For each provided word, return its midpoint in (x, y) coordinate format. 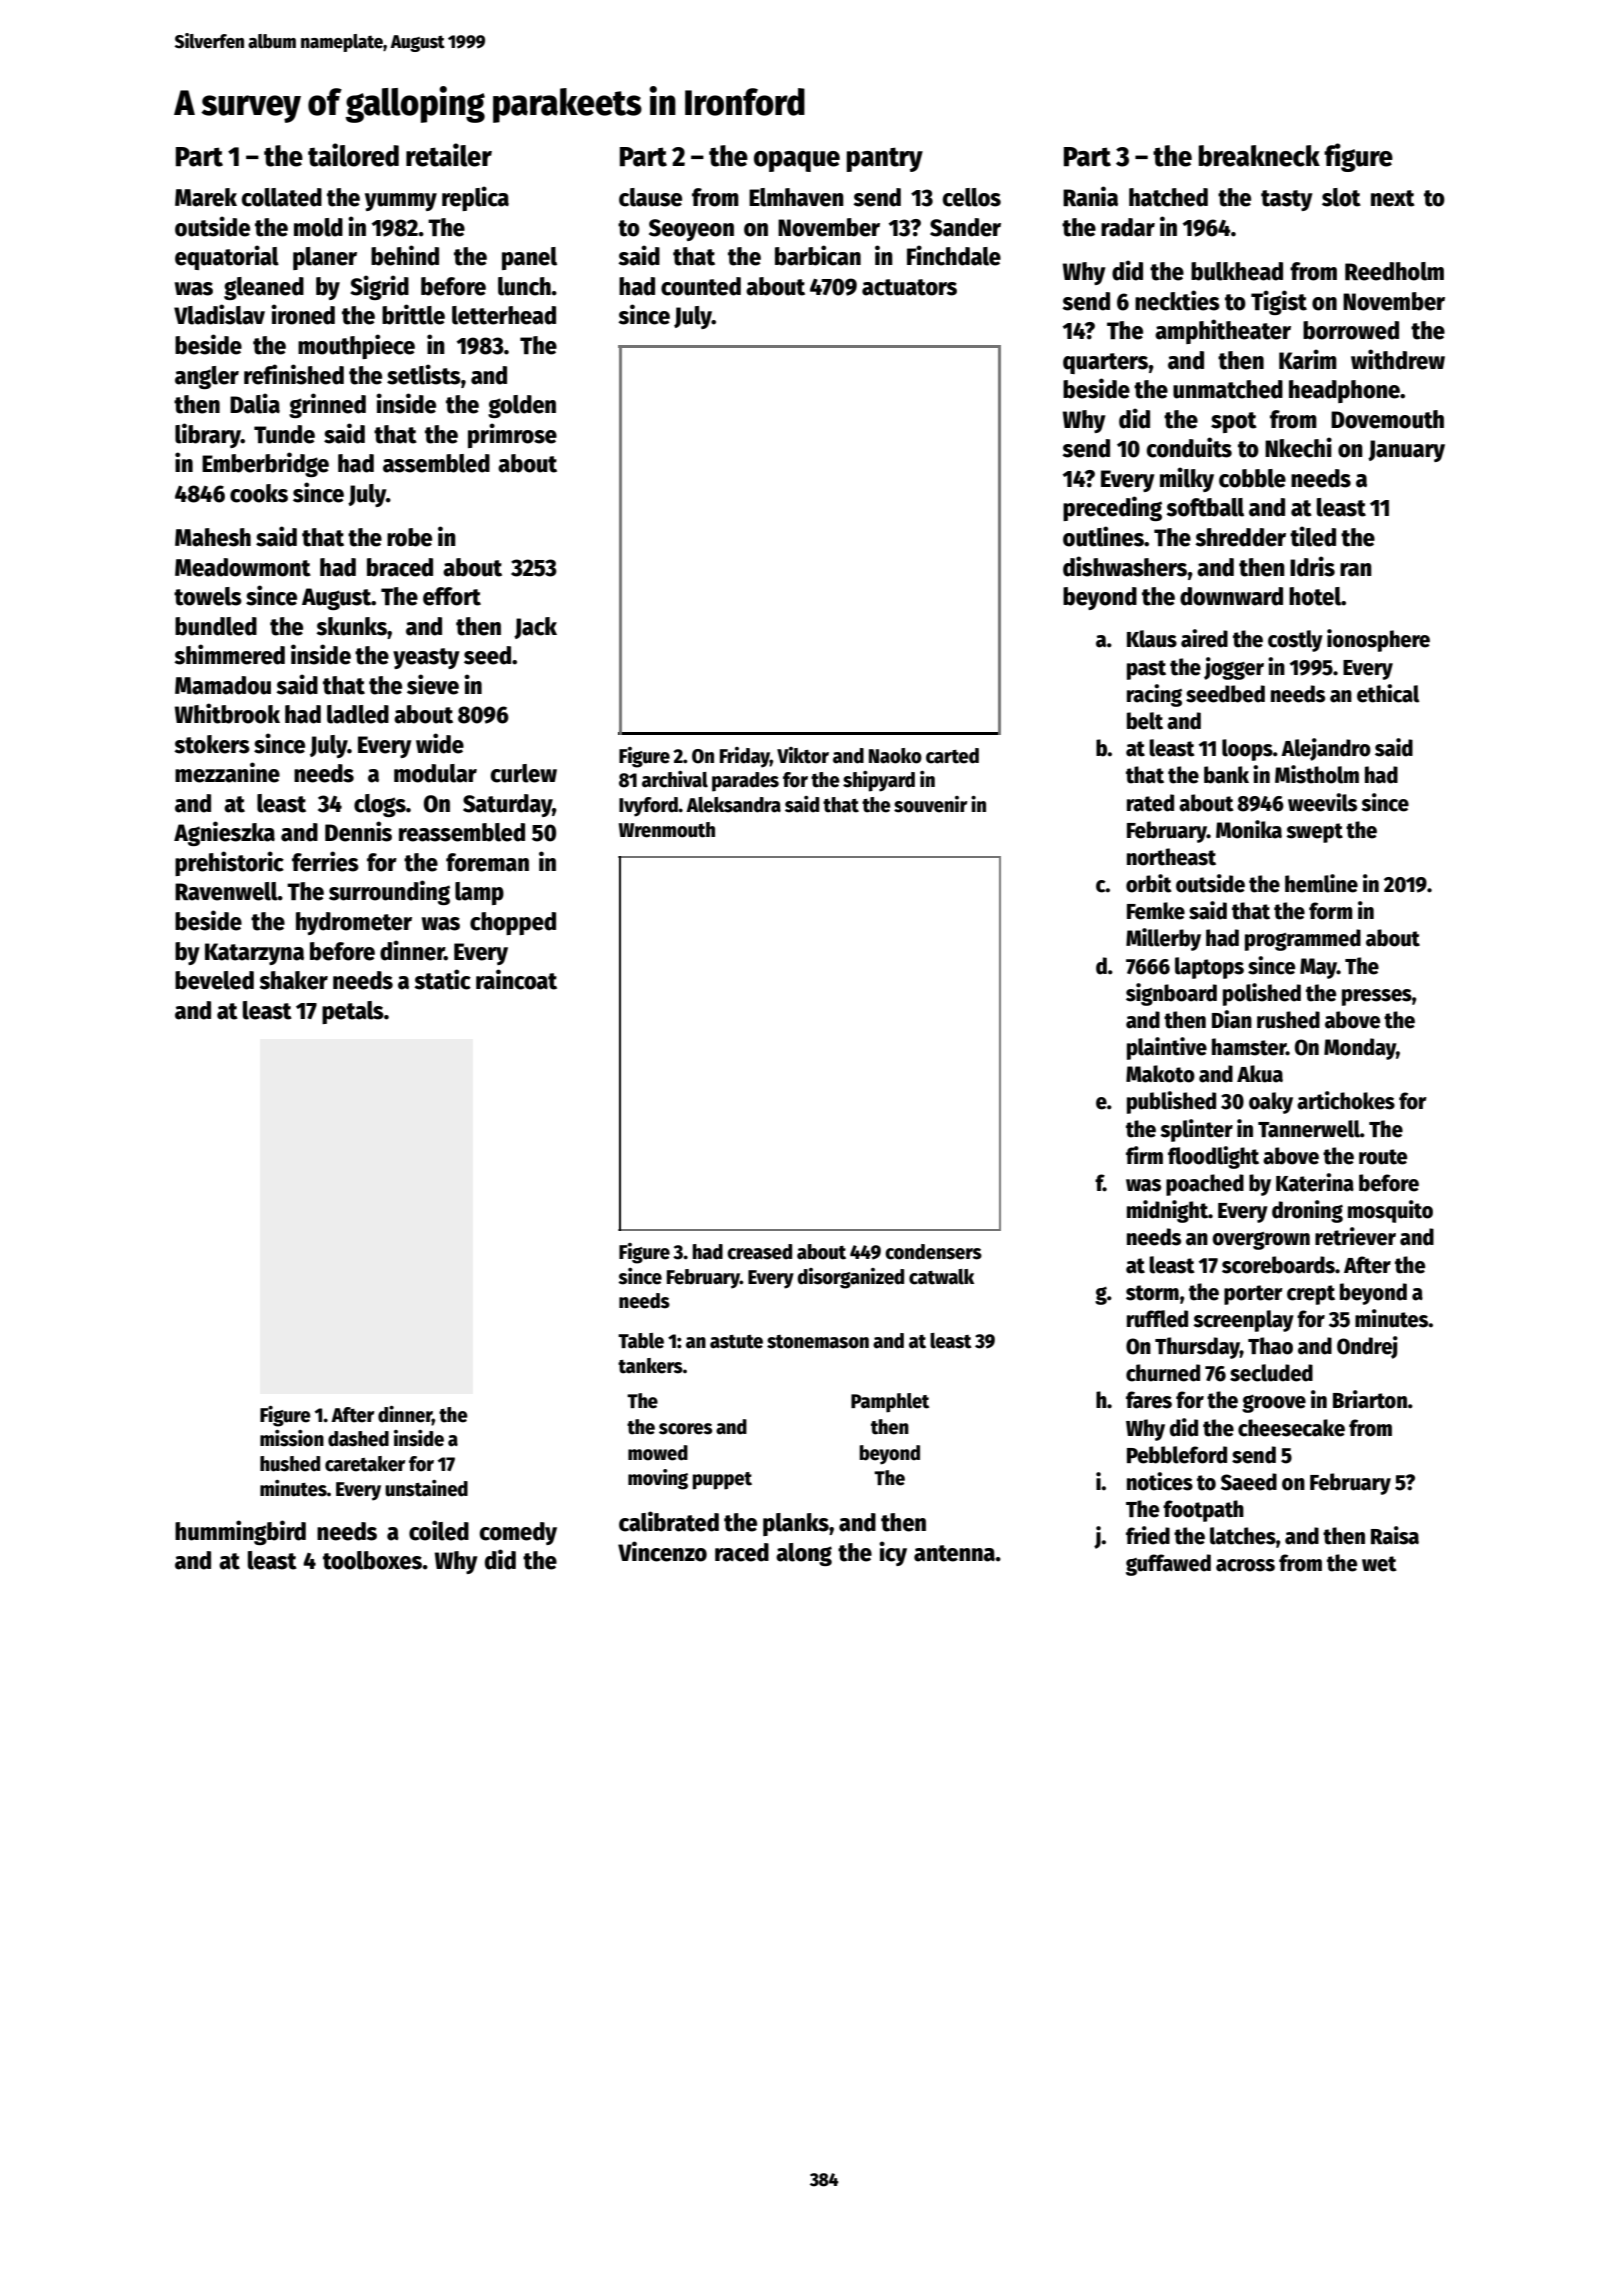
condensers (933, 1252)
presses (1377, 997)
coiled (439, 1530)
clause (650, 197)
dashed (358, 1439)
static (442, 979)
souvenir (930, 804)
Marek (206, 197)
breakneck (1259, 156)
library (208, 435)
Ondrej (1367, 1347)
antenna (954, 1553)
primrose (512, 435)
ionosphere (1378, 640)
